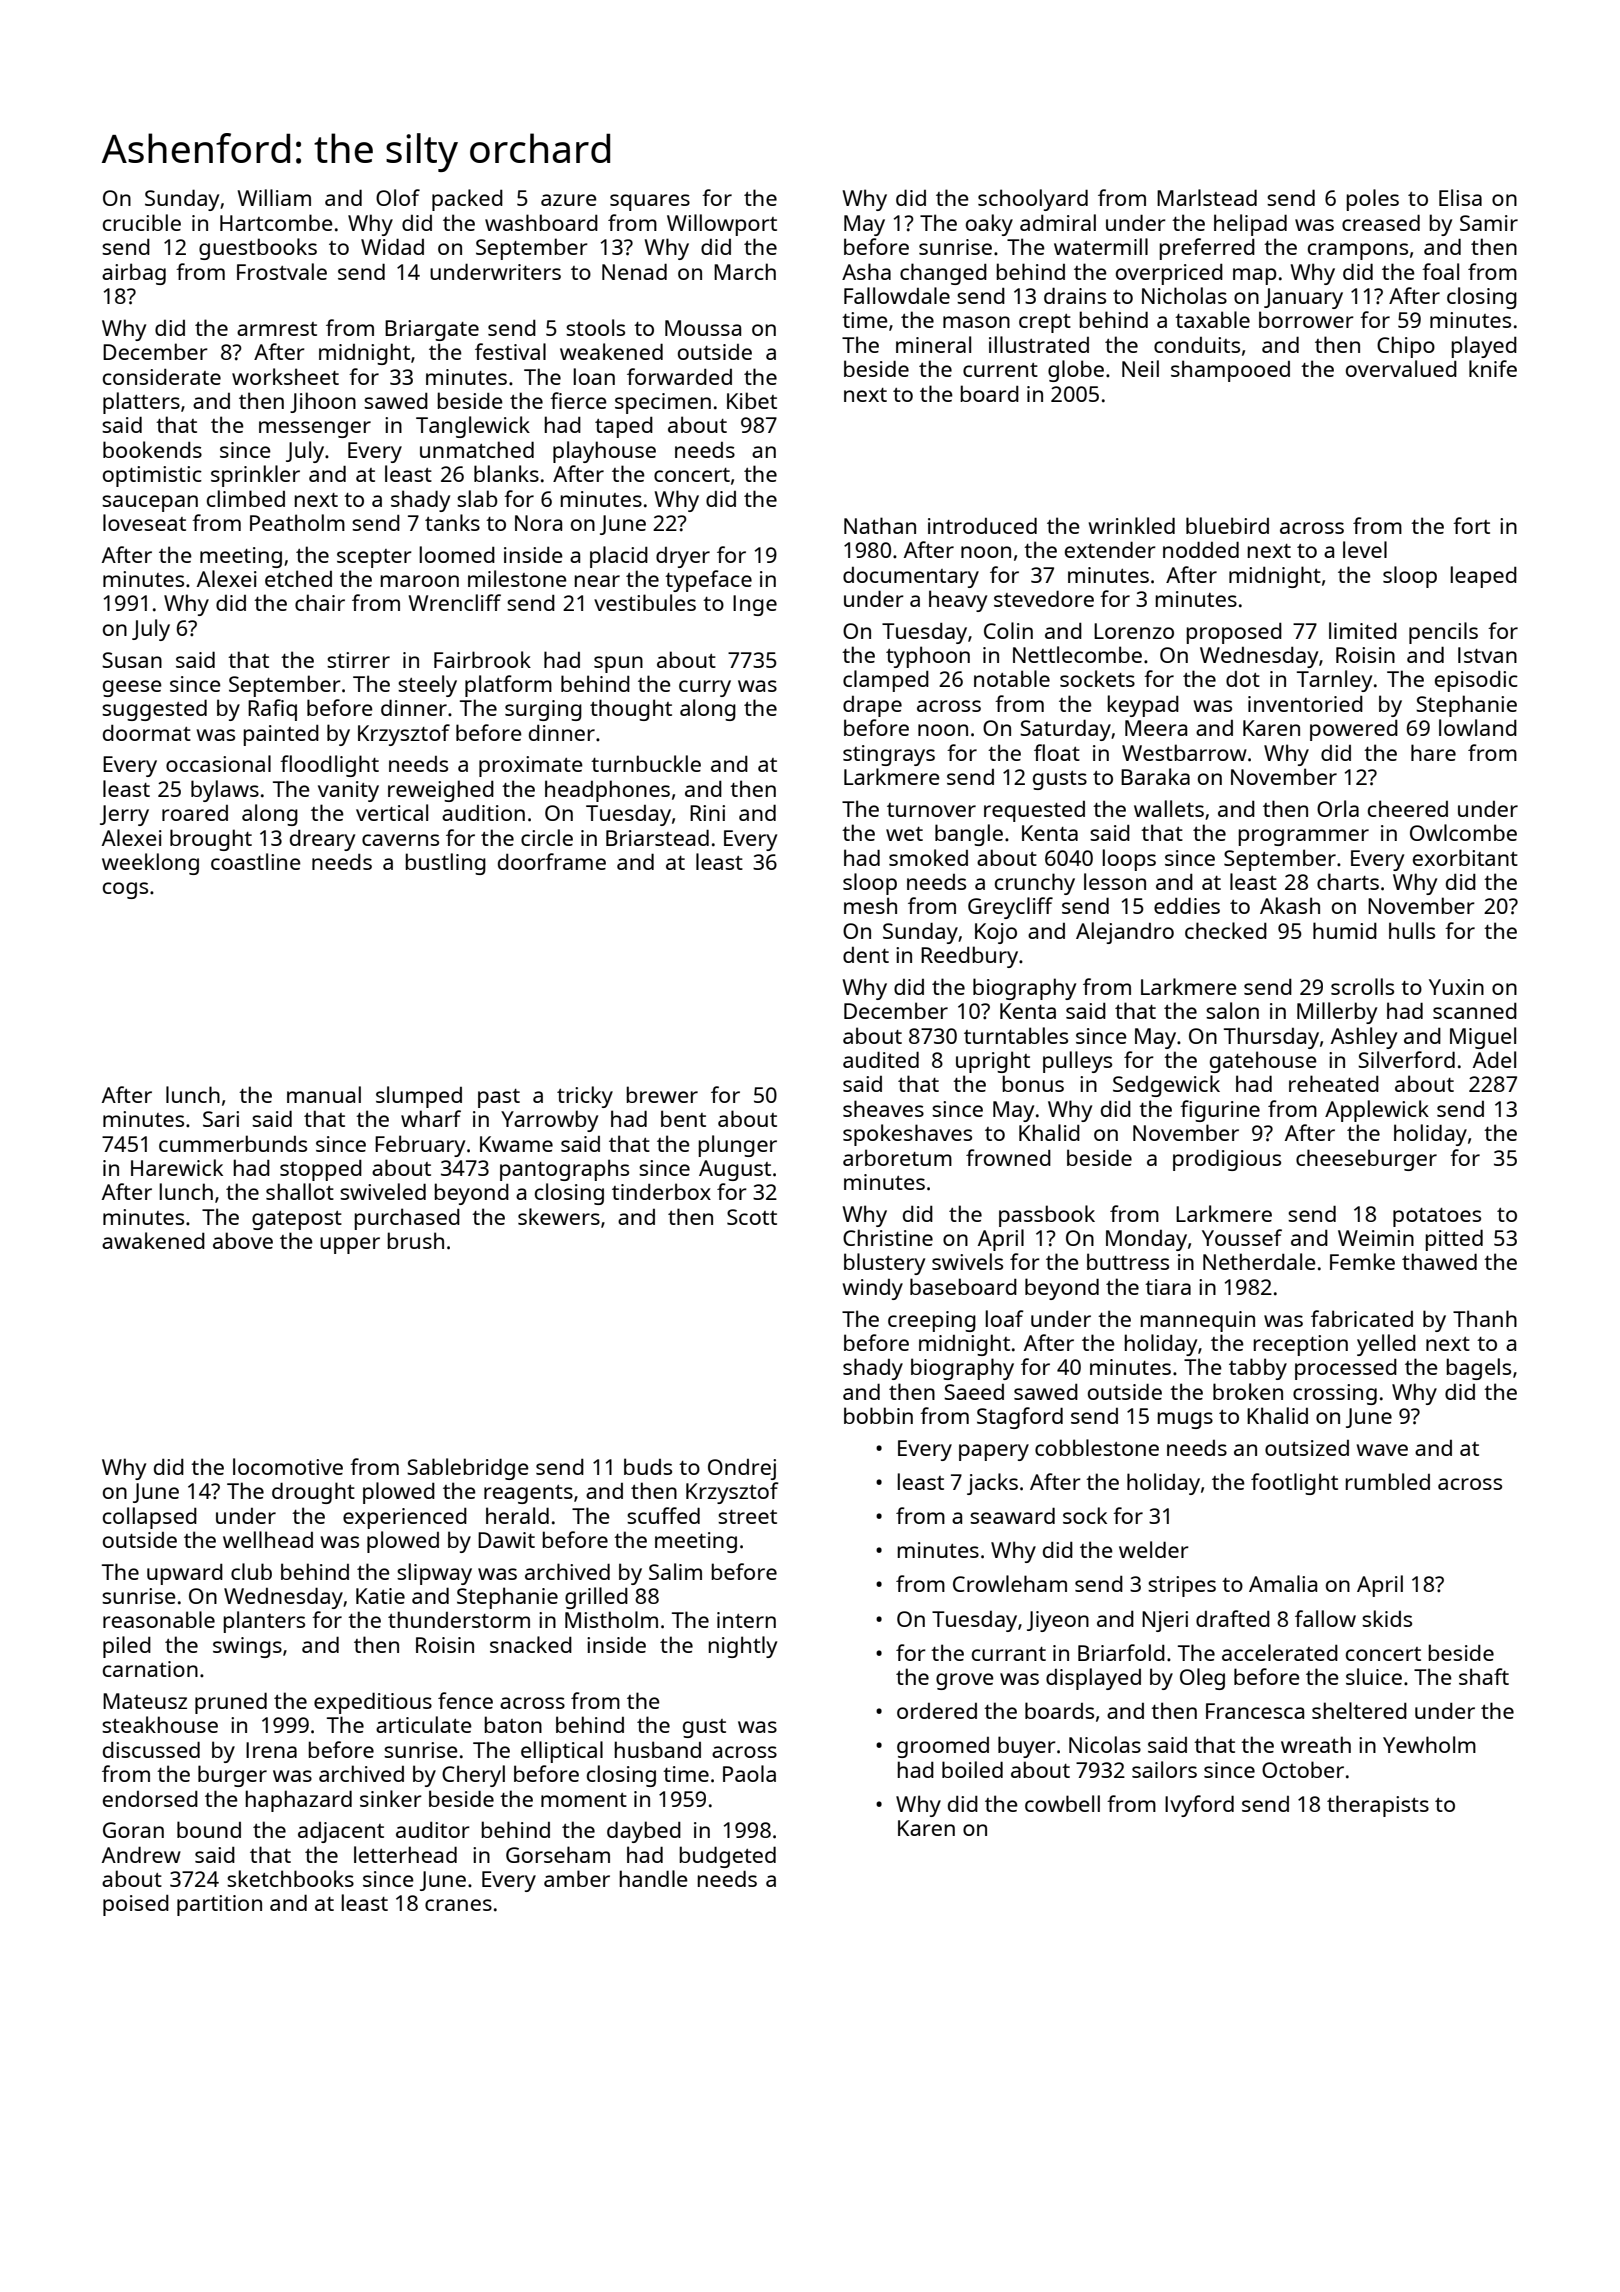 This screenshot has width=1620, height=2292. I want to click on February, so click(420, 1146).
